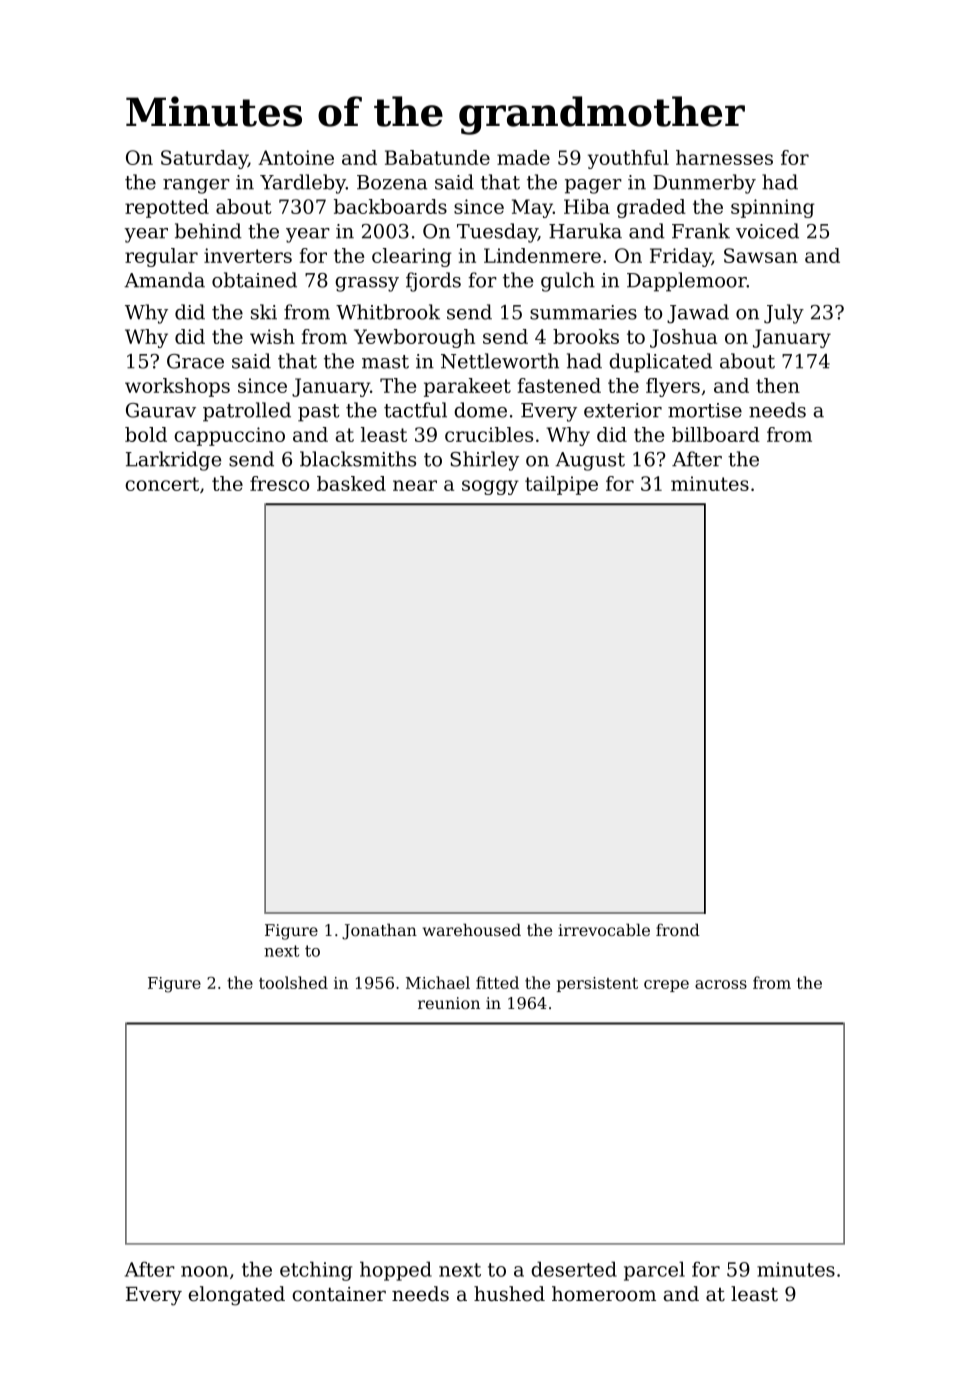  What do you see at coordinates (654, 1271) in the page?
I see `parcel` at bounding box center [654, 1271].
